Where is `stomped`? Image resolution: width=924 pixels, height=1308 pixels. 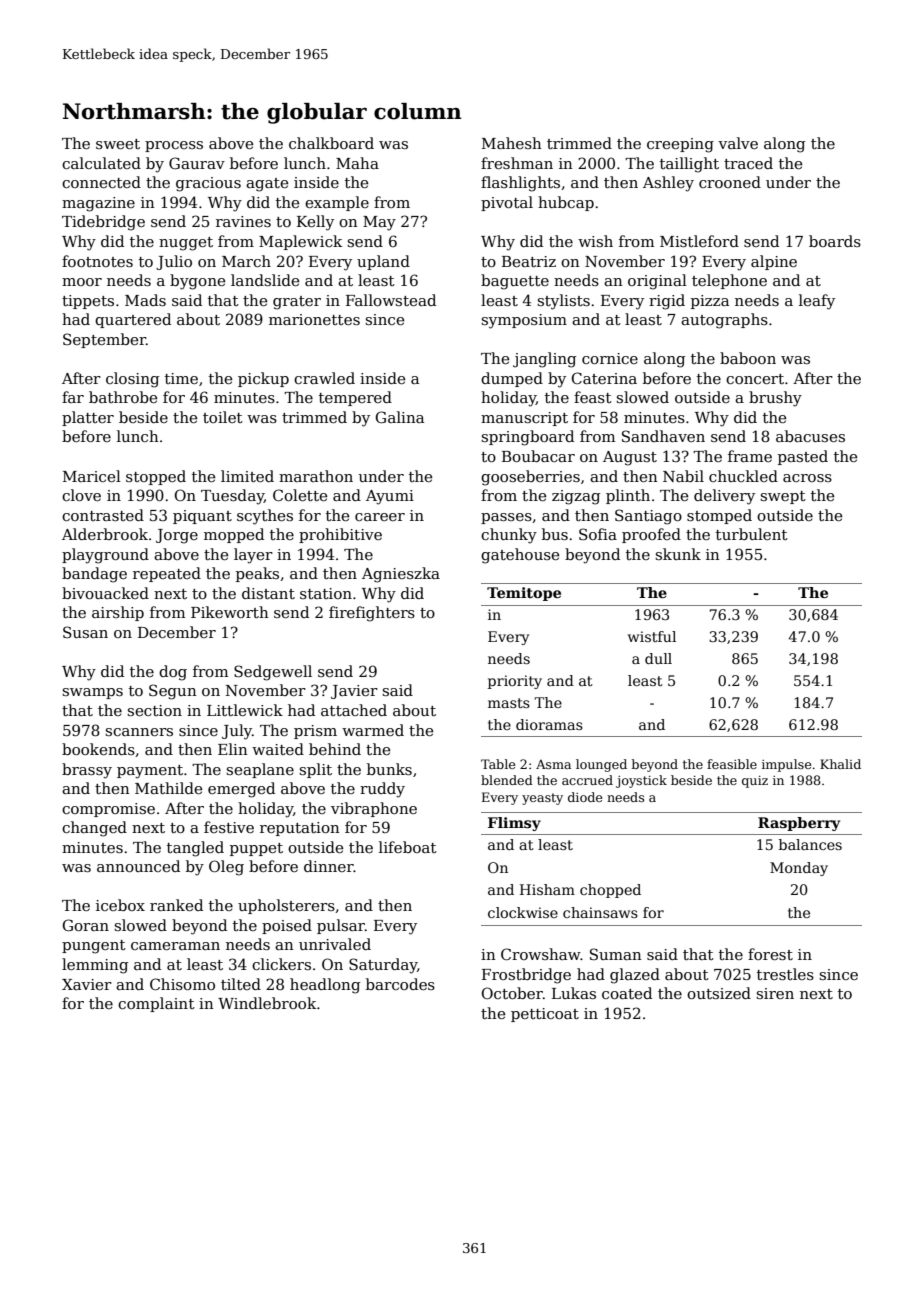
stomped is located at coordinates (719, 516).
